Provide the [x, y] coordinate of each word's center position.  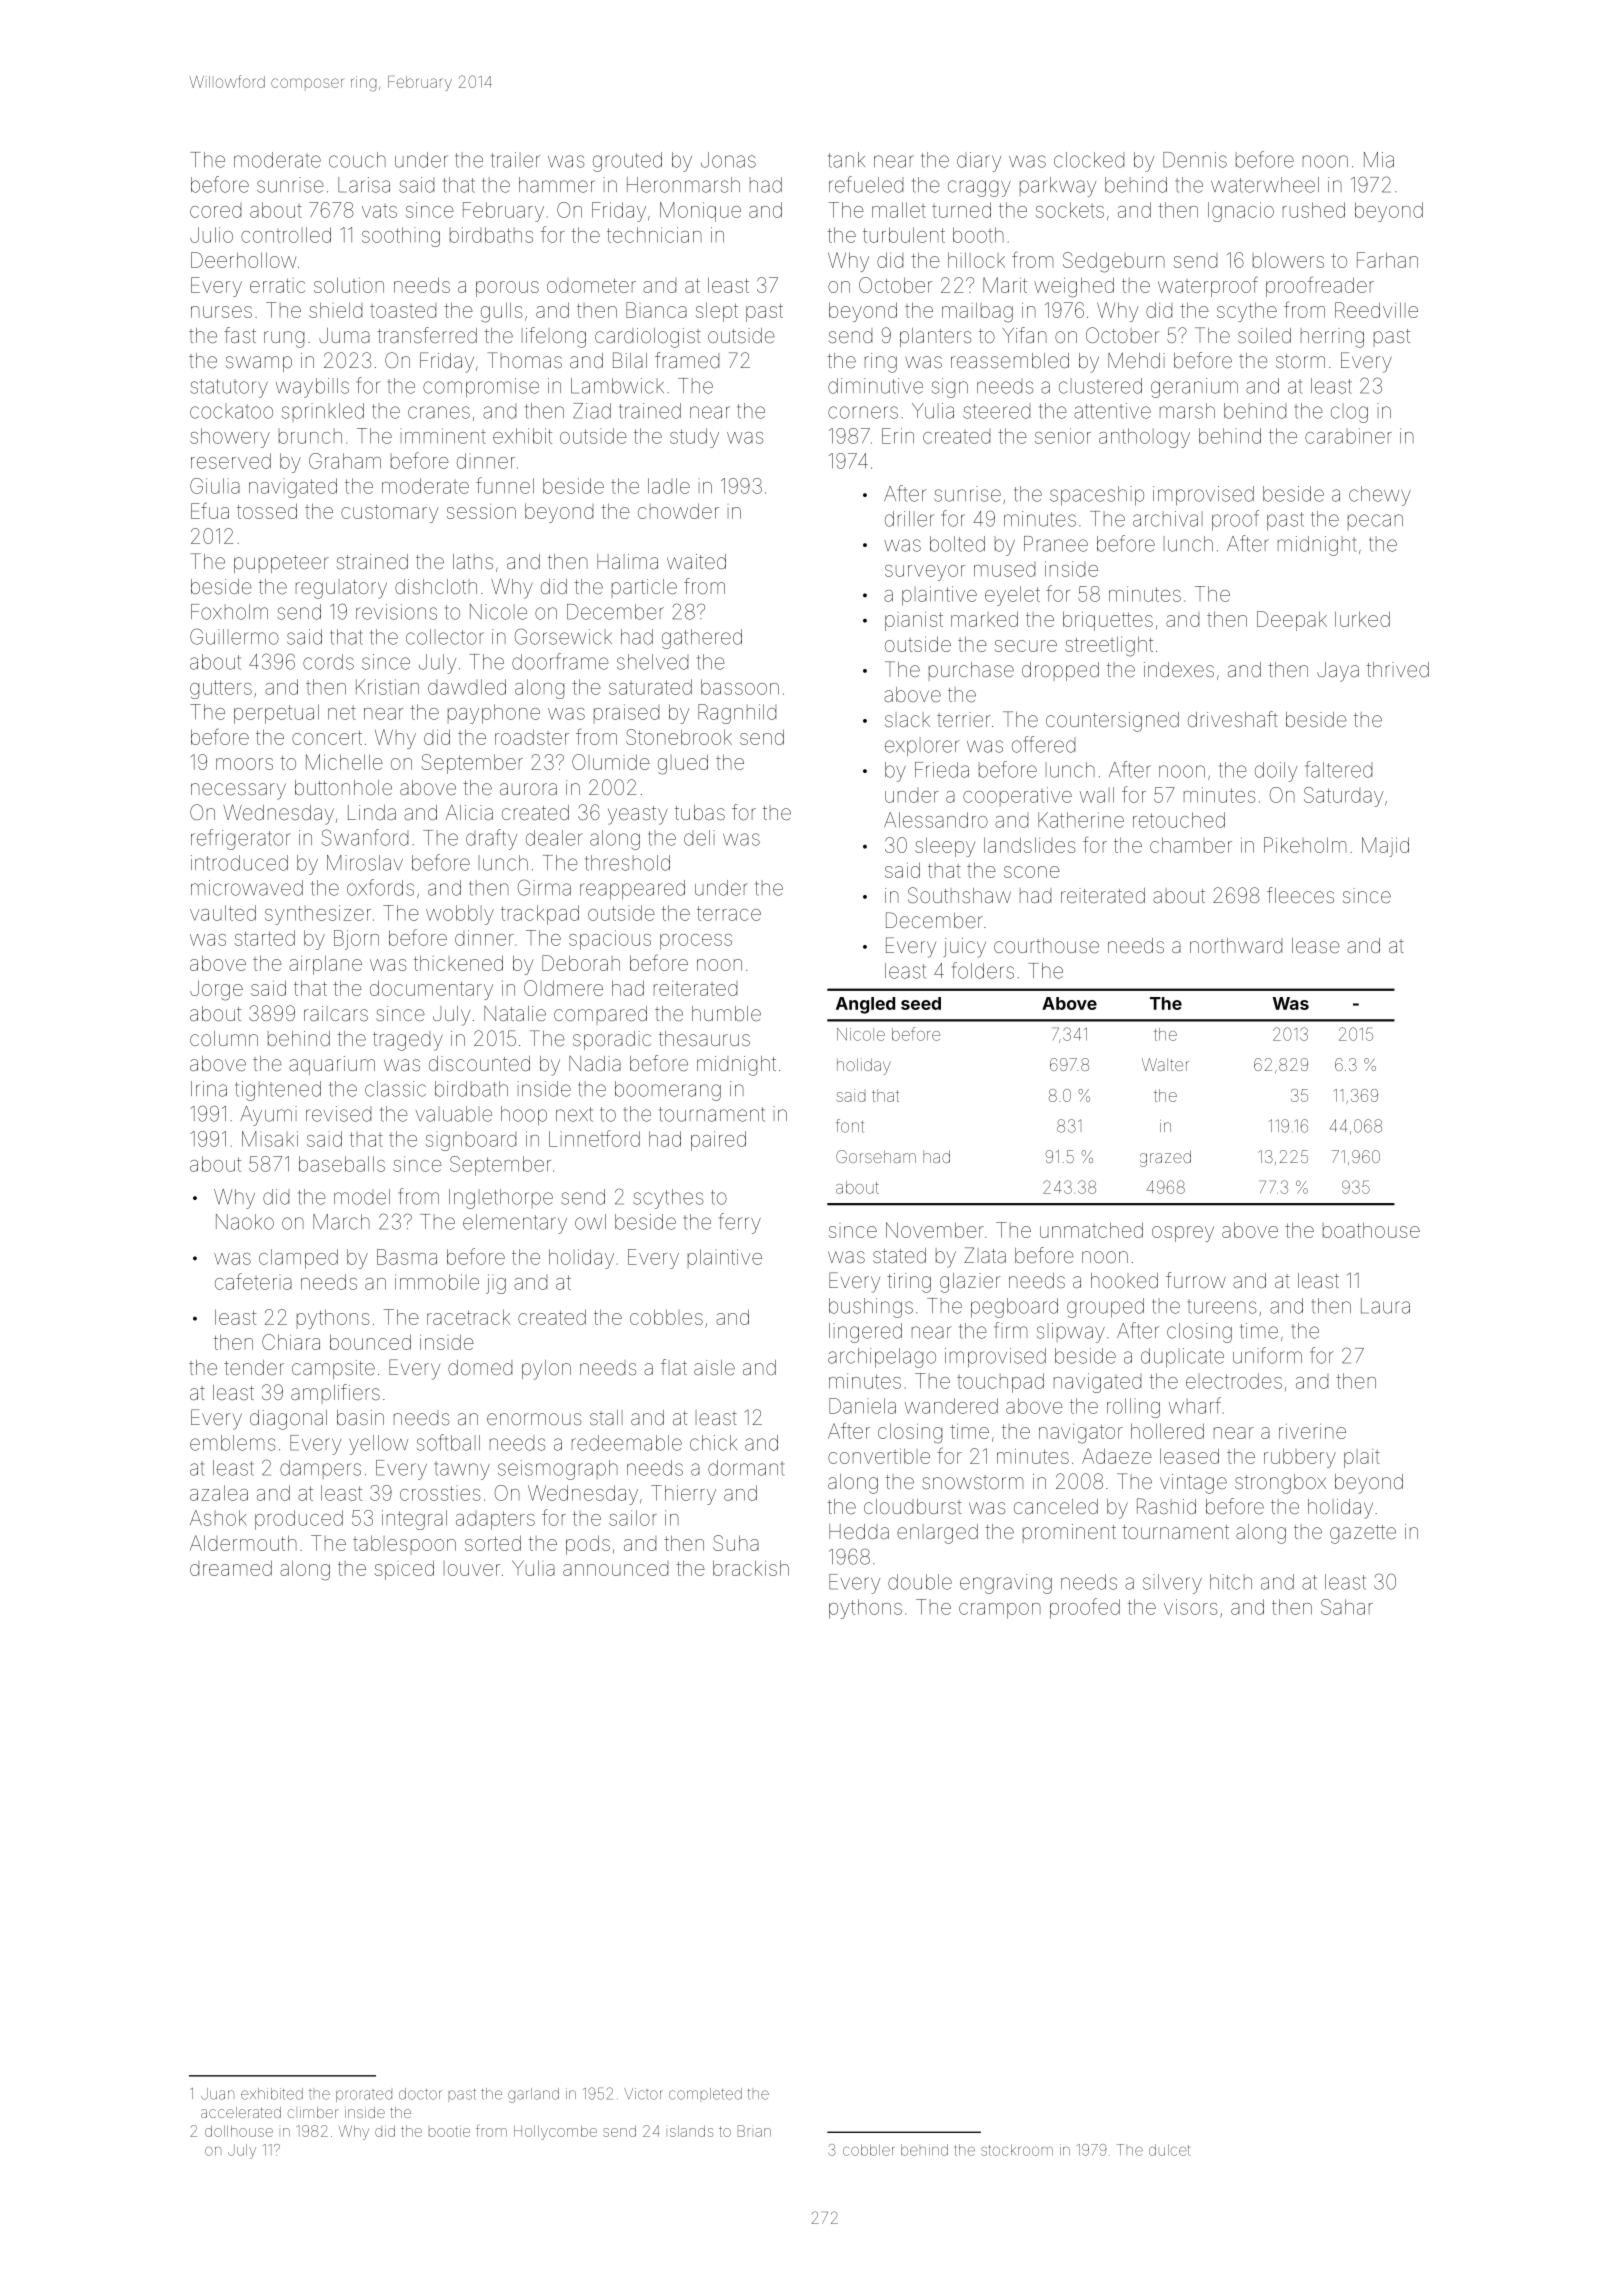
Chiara [291, 1342]
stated [899, 1255]
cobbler [868, 2150]
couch [357, 160]
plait [1362, 1458]
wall [1097, 795]
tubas [700, 812]
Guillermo [234, 636]
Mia [1379, 160]
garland [533, 2095]
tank [846, 160]
